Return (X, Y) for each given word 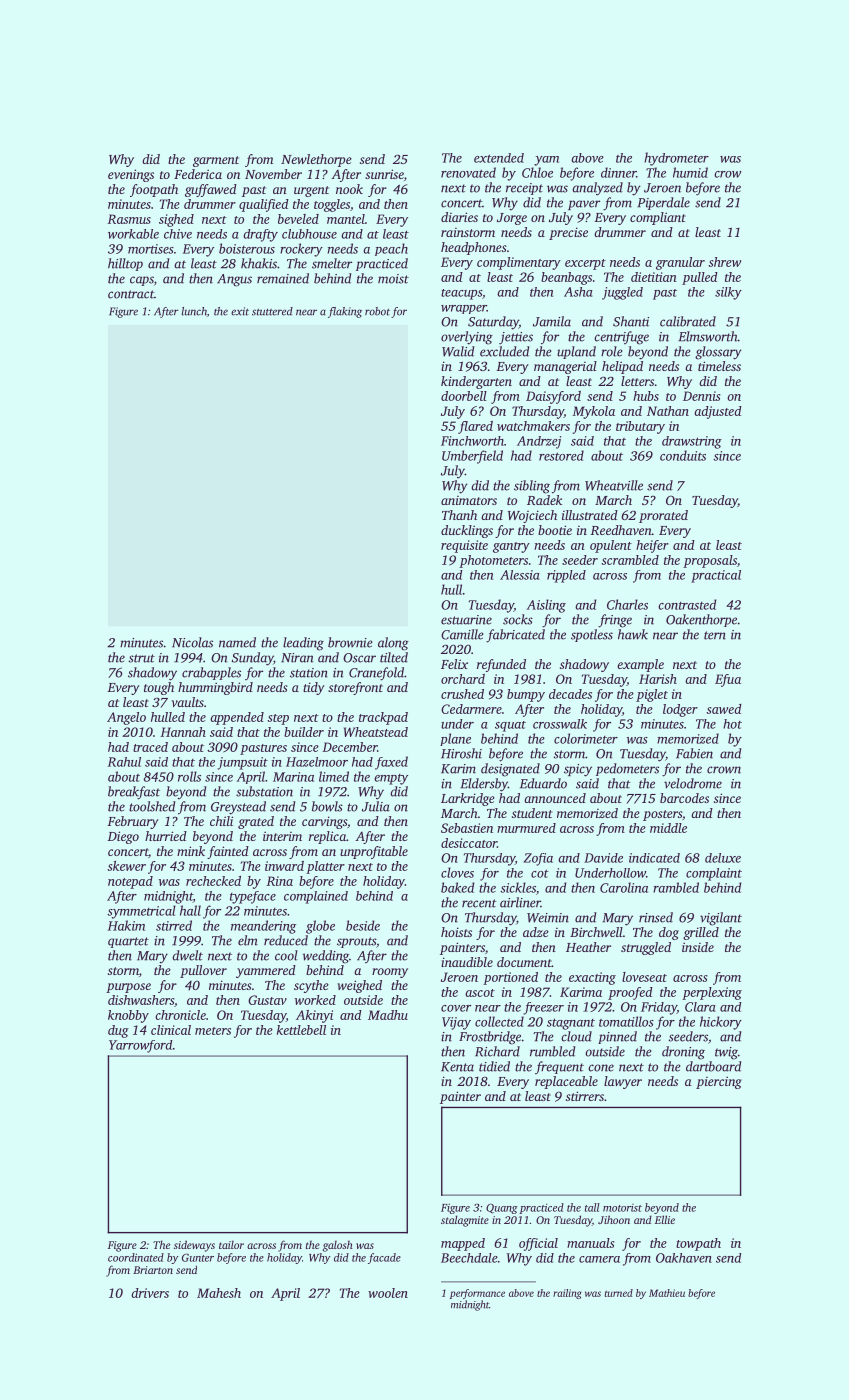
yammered (266, 971)
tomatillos (626, 1021)
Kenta (457, 1067)
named (237, 642)
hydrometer (676, 159)
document (524, 962)
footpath (154, 190)
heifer (652, 546)
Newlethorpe (316, 160)
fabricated (515, 636)
